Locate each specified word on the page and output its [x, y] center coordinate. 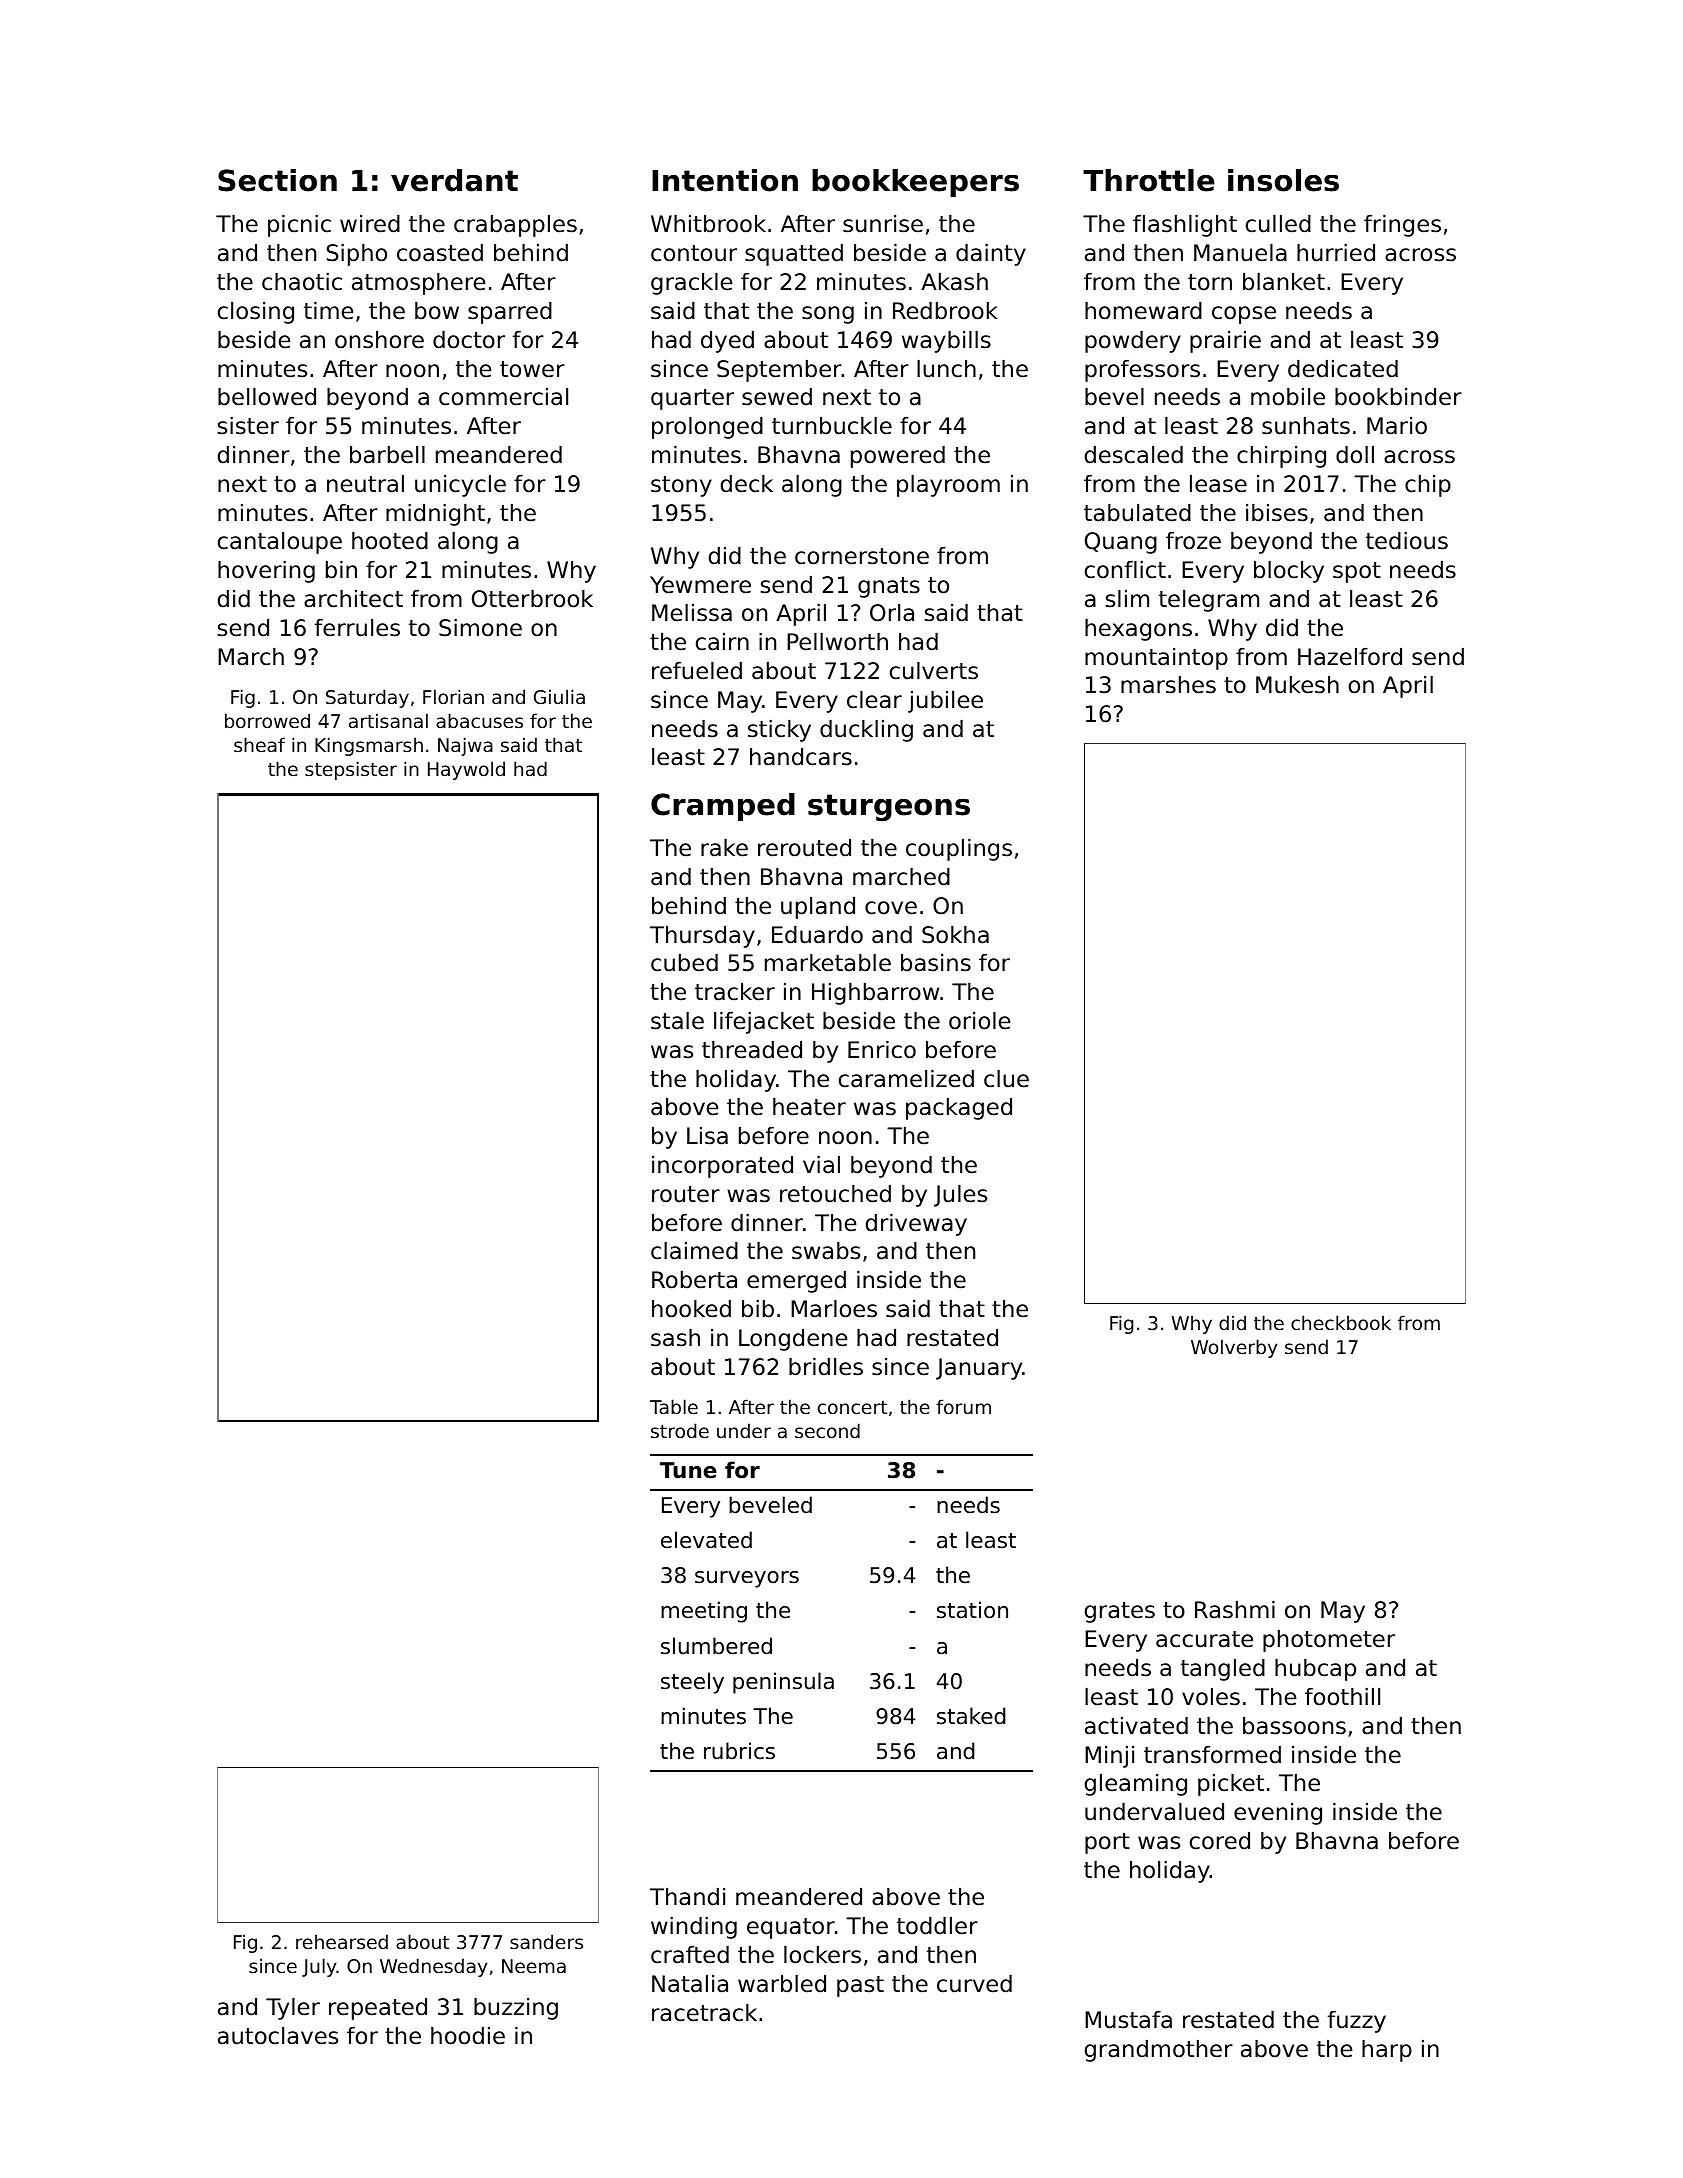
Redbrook [945, 311]
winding [694, 1928]
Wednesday [434, 1967]
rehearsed [342, 1941]
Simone [480, 628]
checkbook [1341, 1322]
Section [277, 180]
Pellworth [837, 642]
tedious [1407, 541]
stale [677, 1021]
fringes [1402, 226]
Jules [960, 1196]
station [972, 1610]
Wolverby [1234, 1348]
